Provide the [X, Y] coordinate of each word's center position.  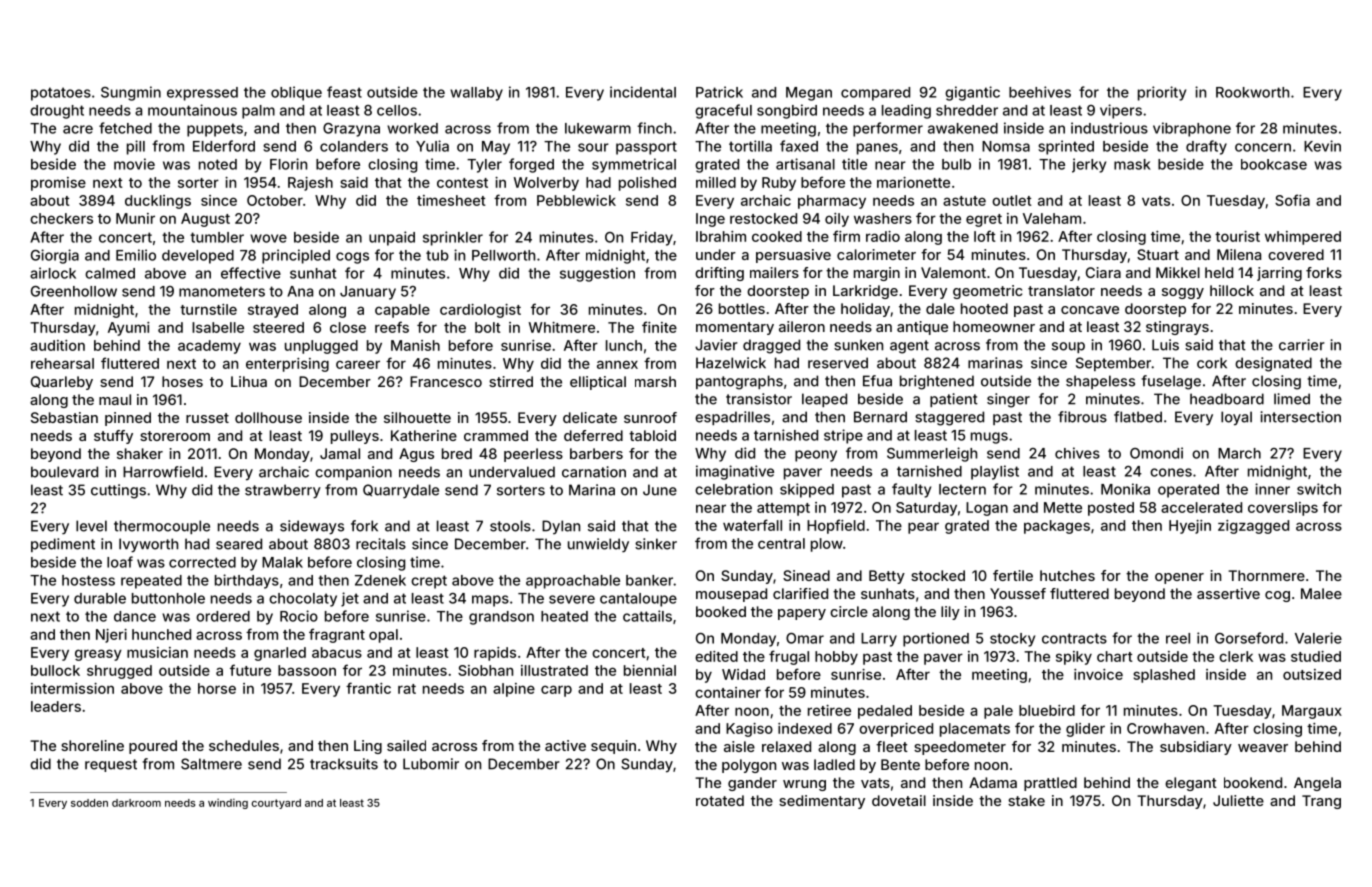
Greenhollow [74, 291]
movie [134, 164]
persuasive [793, 256]
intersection [1300, 417]
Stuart [1158, 254]
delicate [590, 417]
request [111, 765]
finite [659, 327]
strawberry [283, 491]
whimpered [1303, 238]
